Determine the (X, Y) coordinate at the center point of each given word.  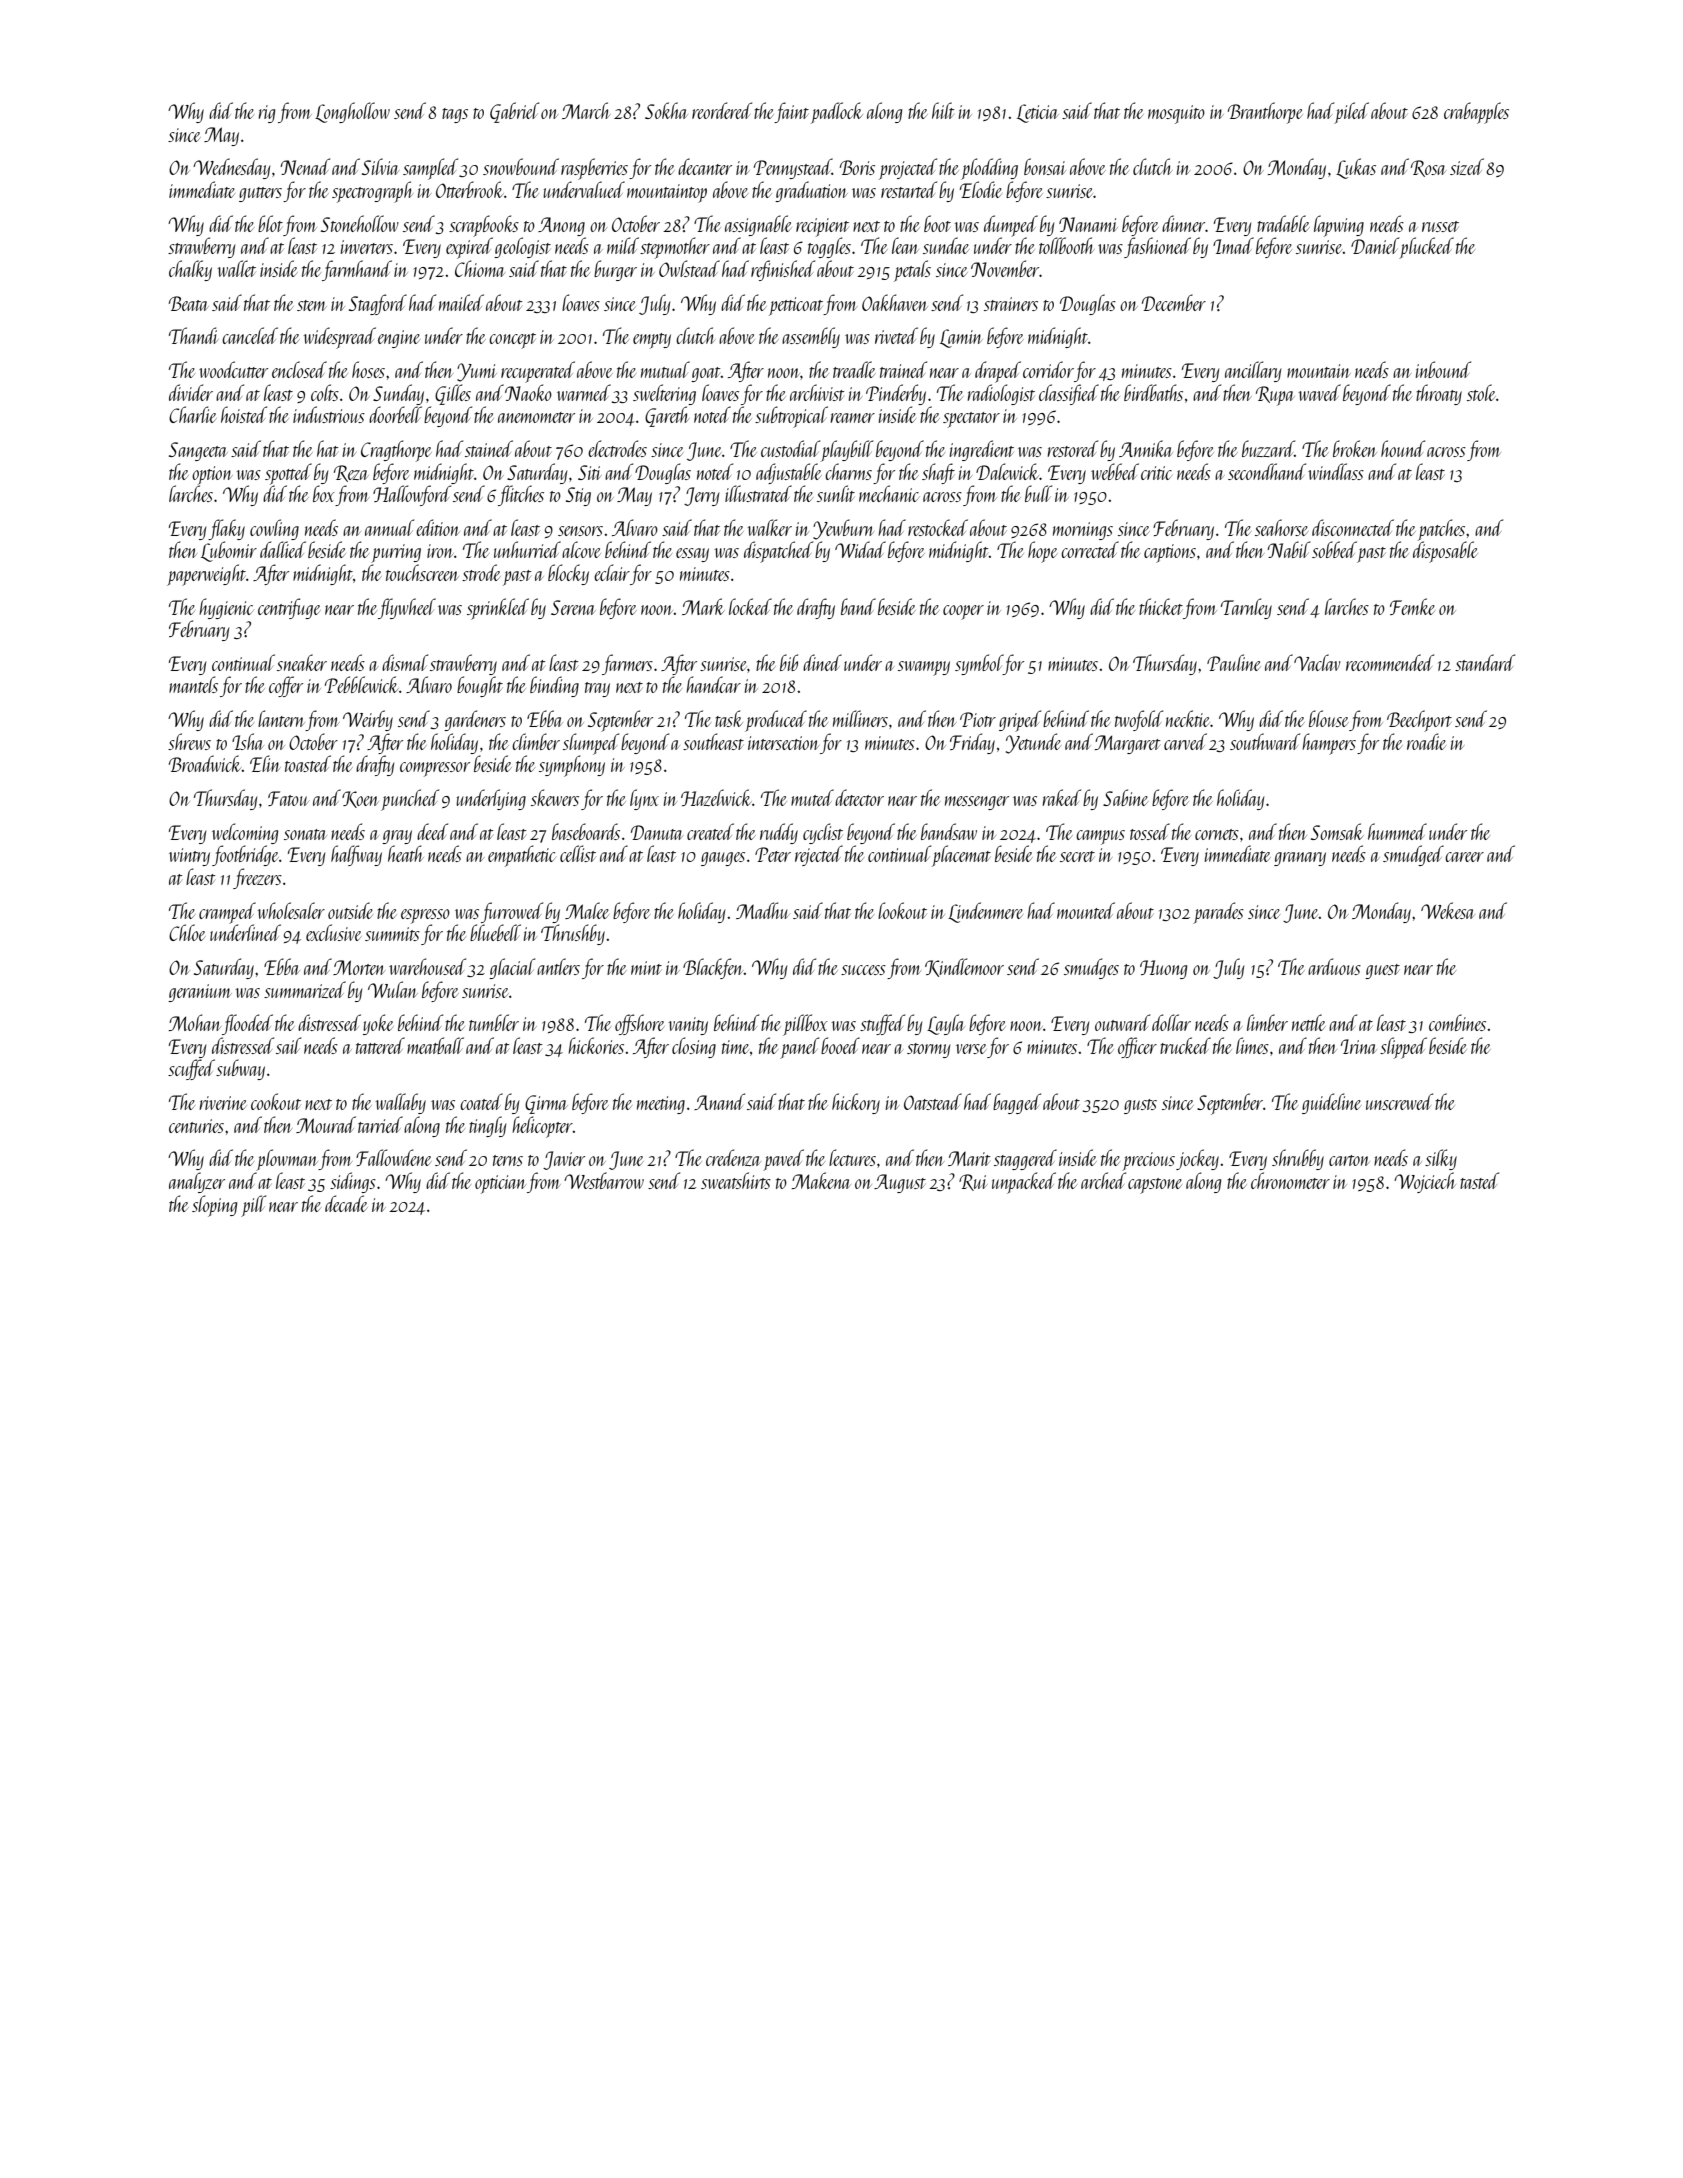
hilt (943, 110)
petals (912, 271)
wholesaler (291, 910)
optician (500, 1184)
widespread (339, 338)
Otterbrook (470, 189)
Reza (351, 473)
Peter (773, 854)
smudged (1413, 855)
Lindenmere (985, 912)
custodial (790, 448)
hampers (1329, 744)
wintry (189, 857)
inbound (1443, 369)
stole (1481, 392)
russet (1440, 226)
